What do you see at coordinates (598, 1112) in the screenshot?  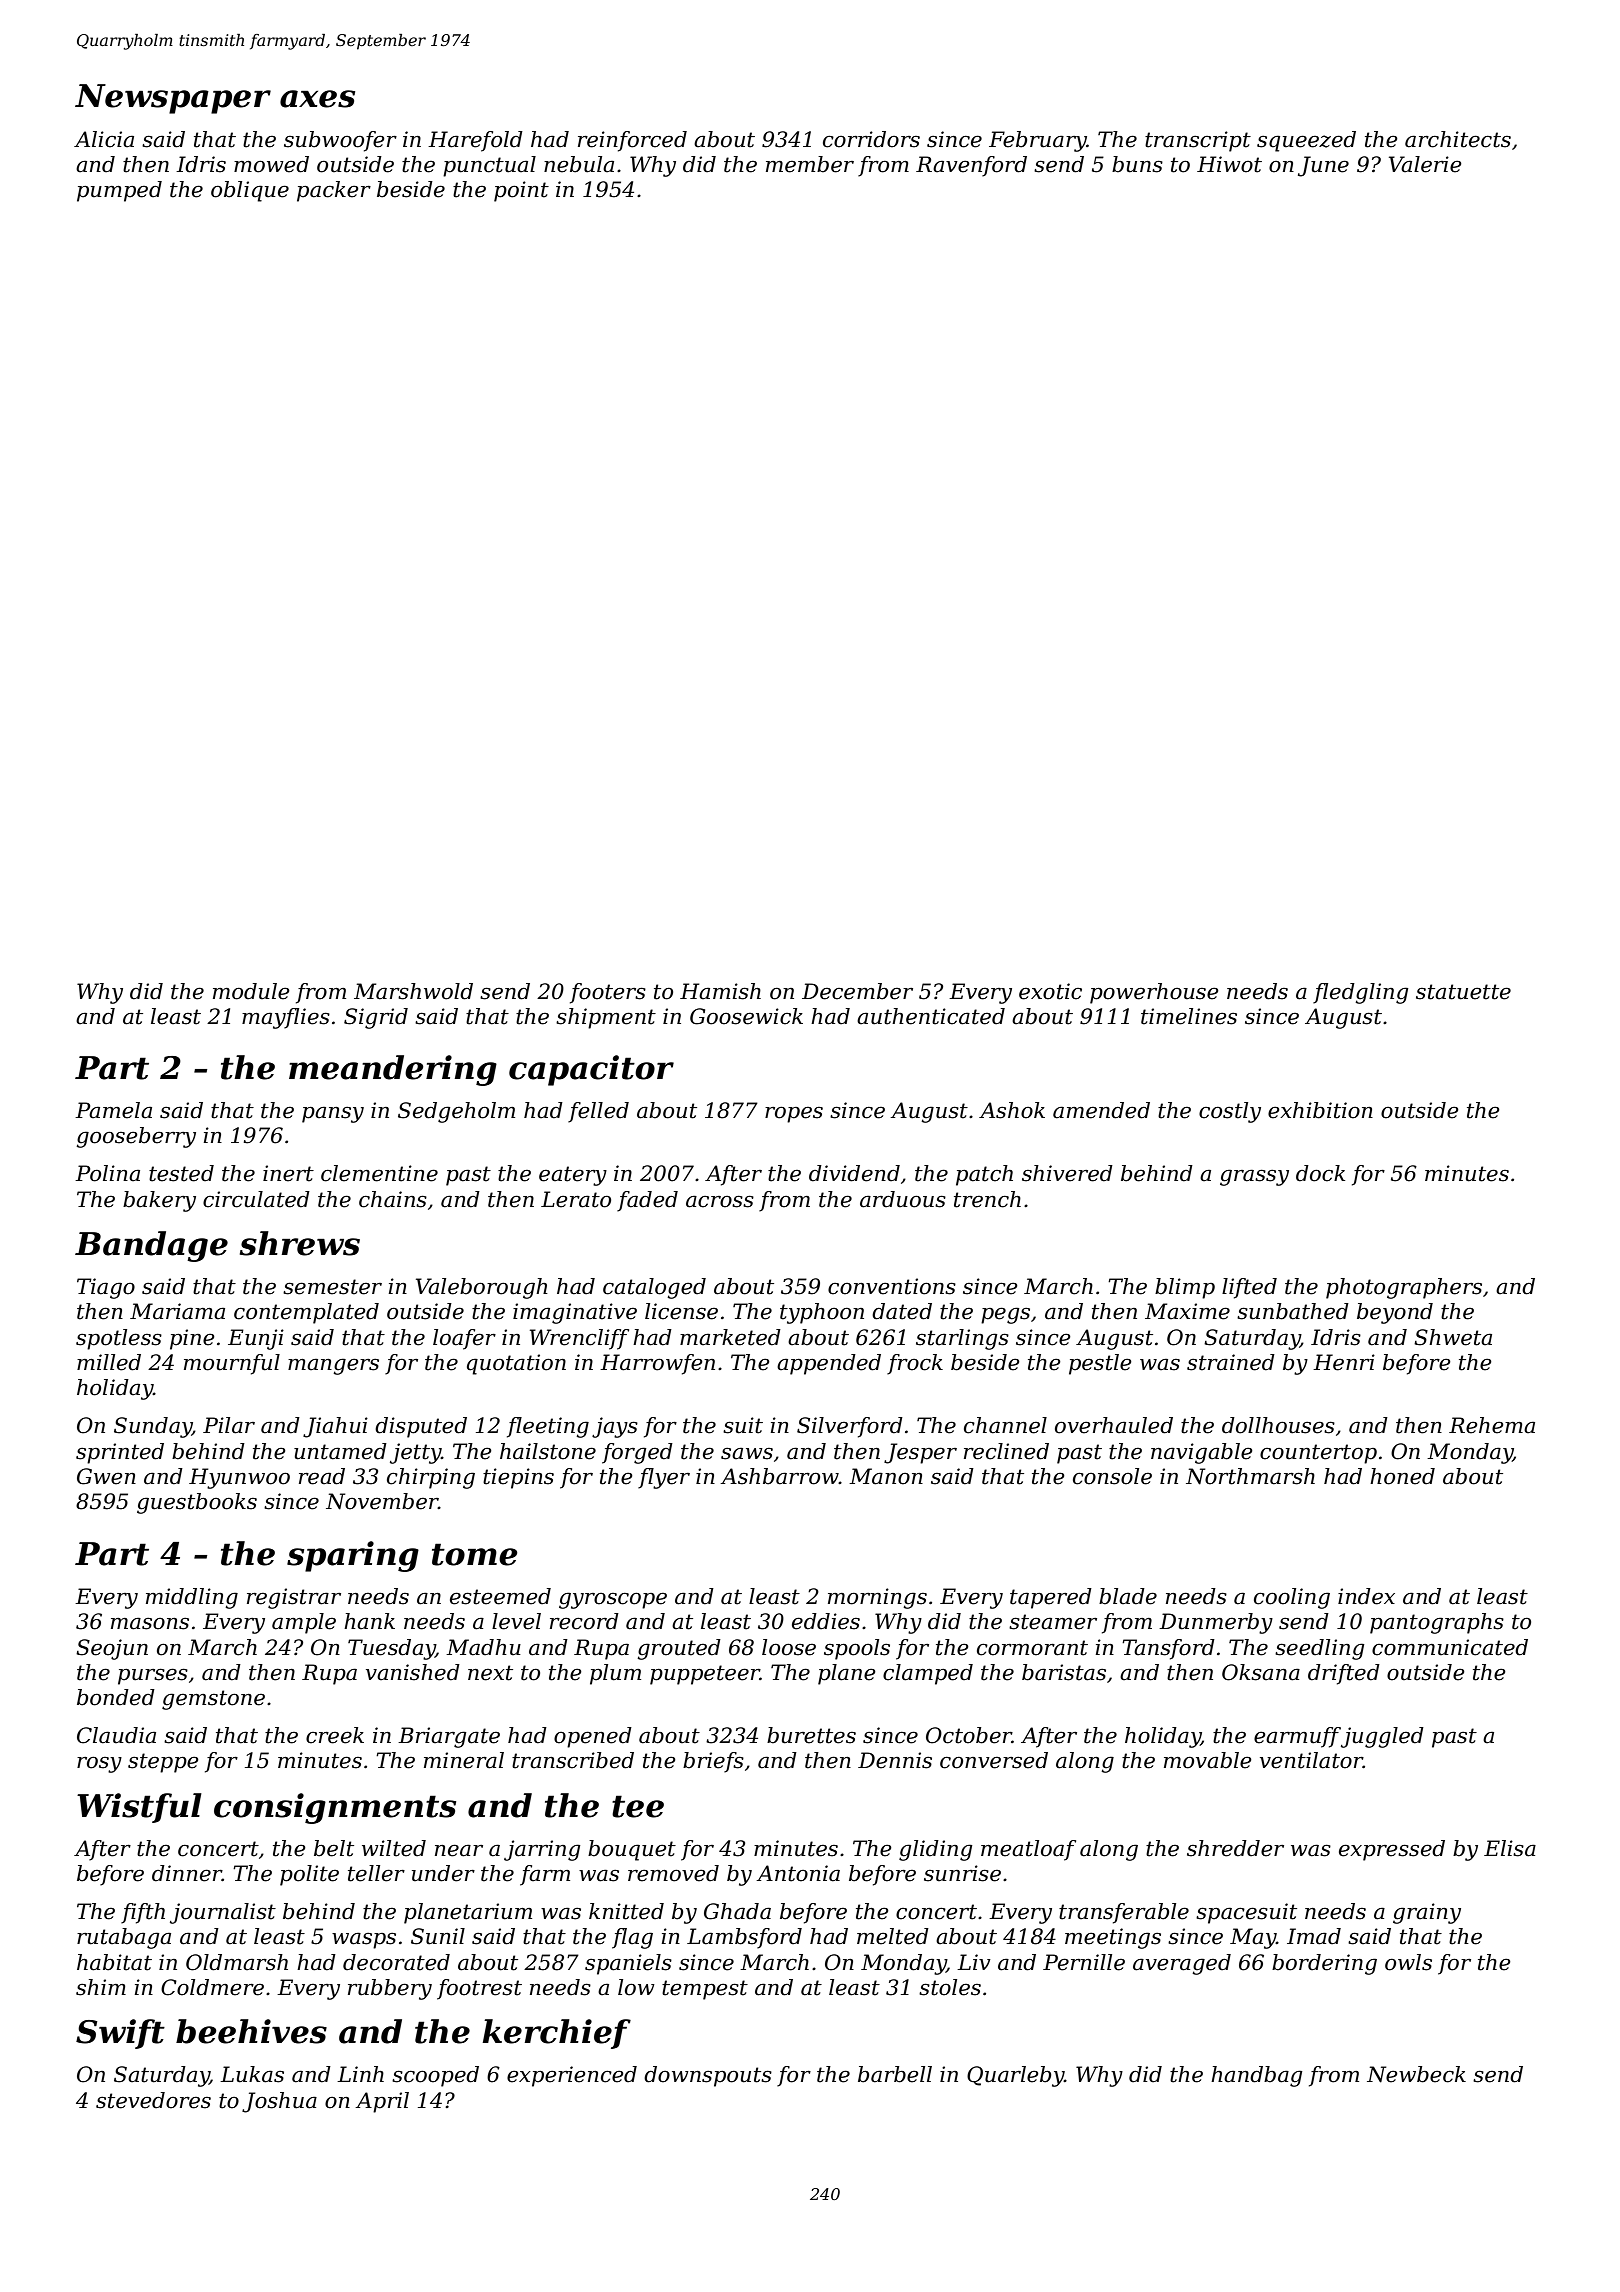 I see `felled` at bounding box center [598, 1112].
